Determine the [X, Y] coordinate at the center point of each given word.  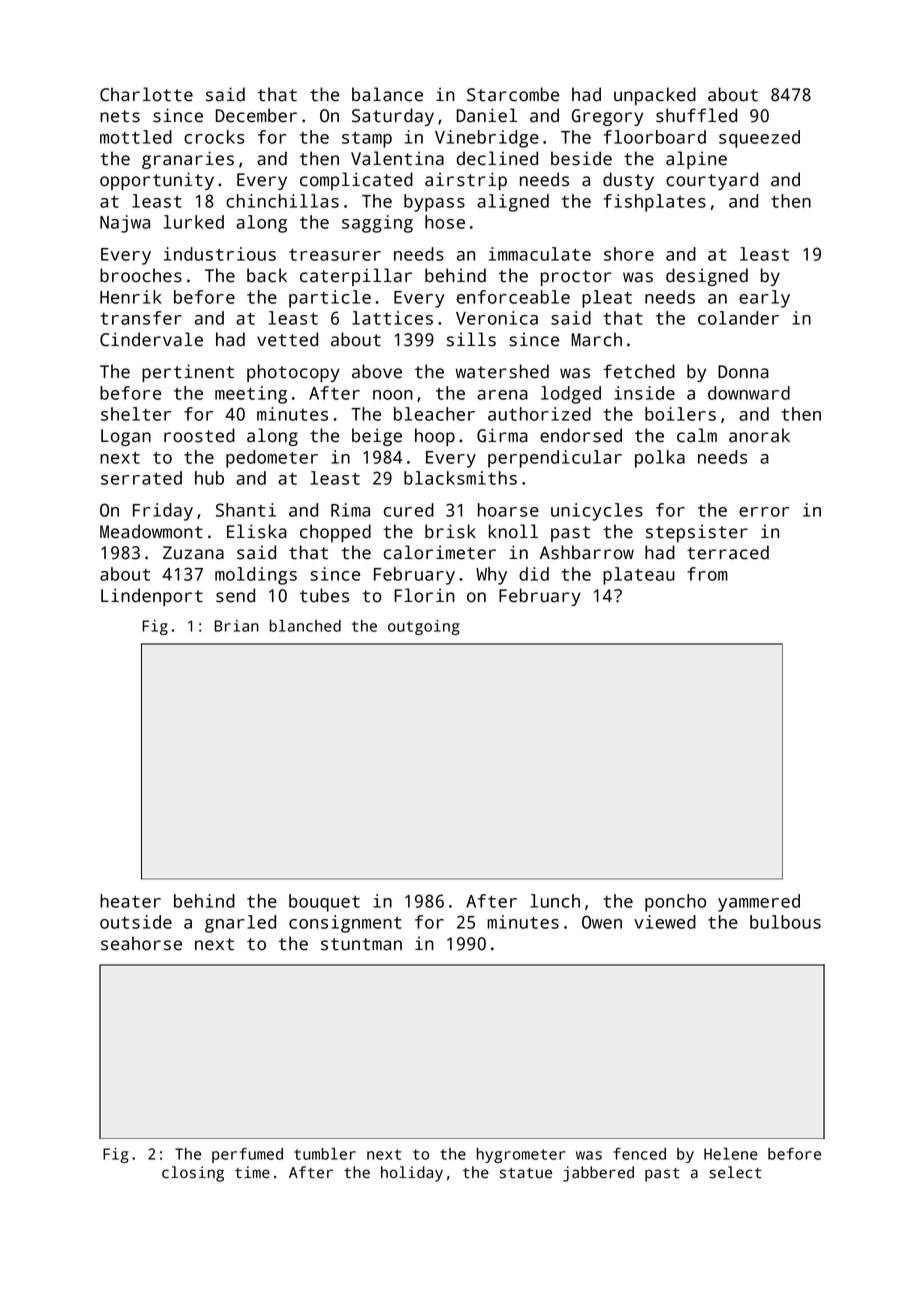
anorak [759, 435]
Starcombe [513, 94]
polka [660, 459]
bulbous [785, 922]
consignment [345, 924]
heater [130, 901]
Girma [502, 435]
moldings [256, 576]
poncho [675, 903]
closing [193, 1174]
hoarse [508, 510]
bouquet [324, 903]
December [256, 115]
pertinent [188, 373]
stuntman [361, 944]
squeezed [759, 139]
